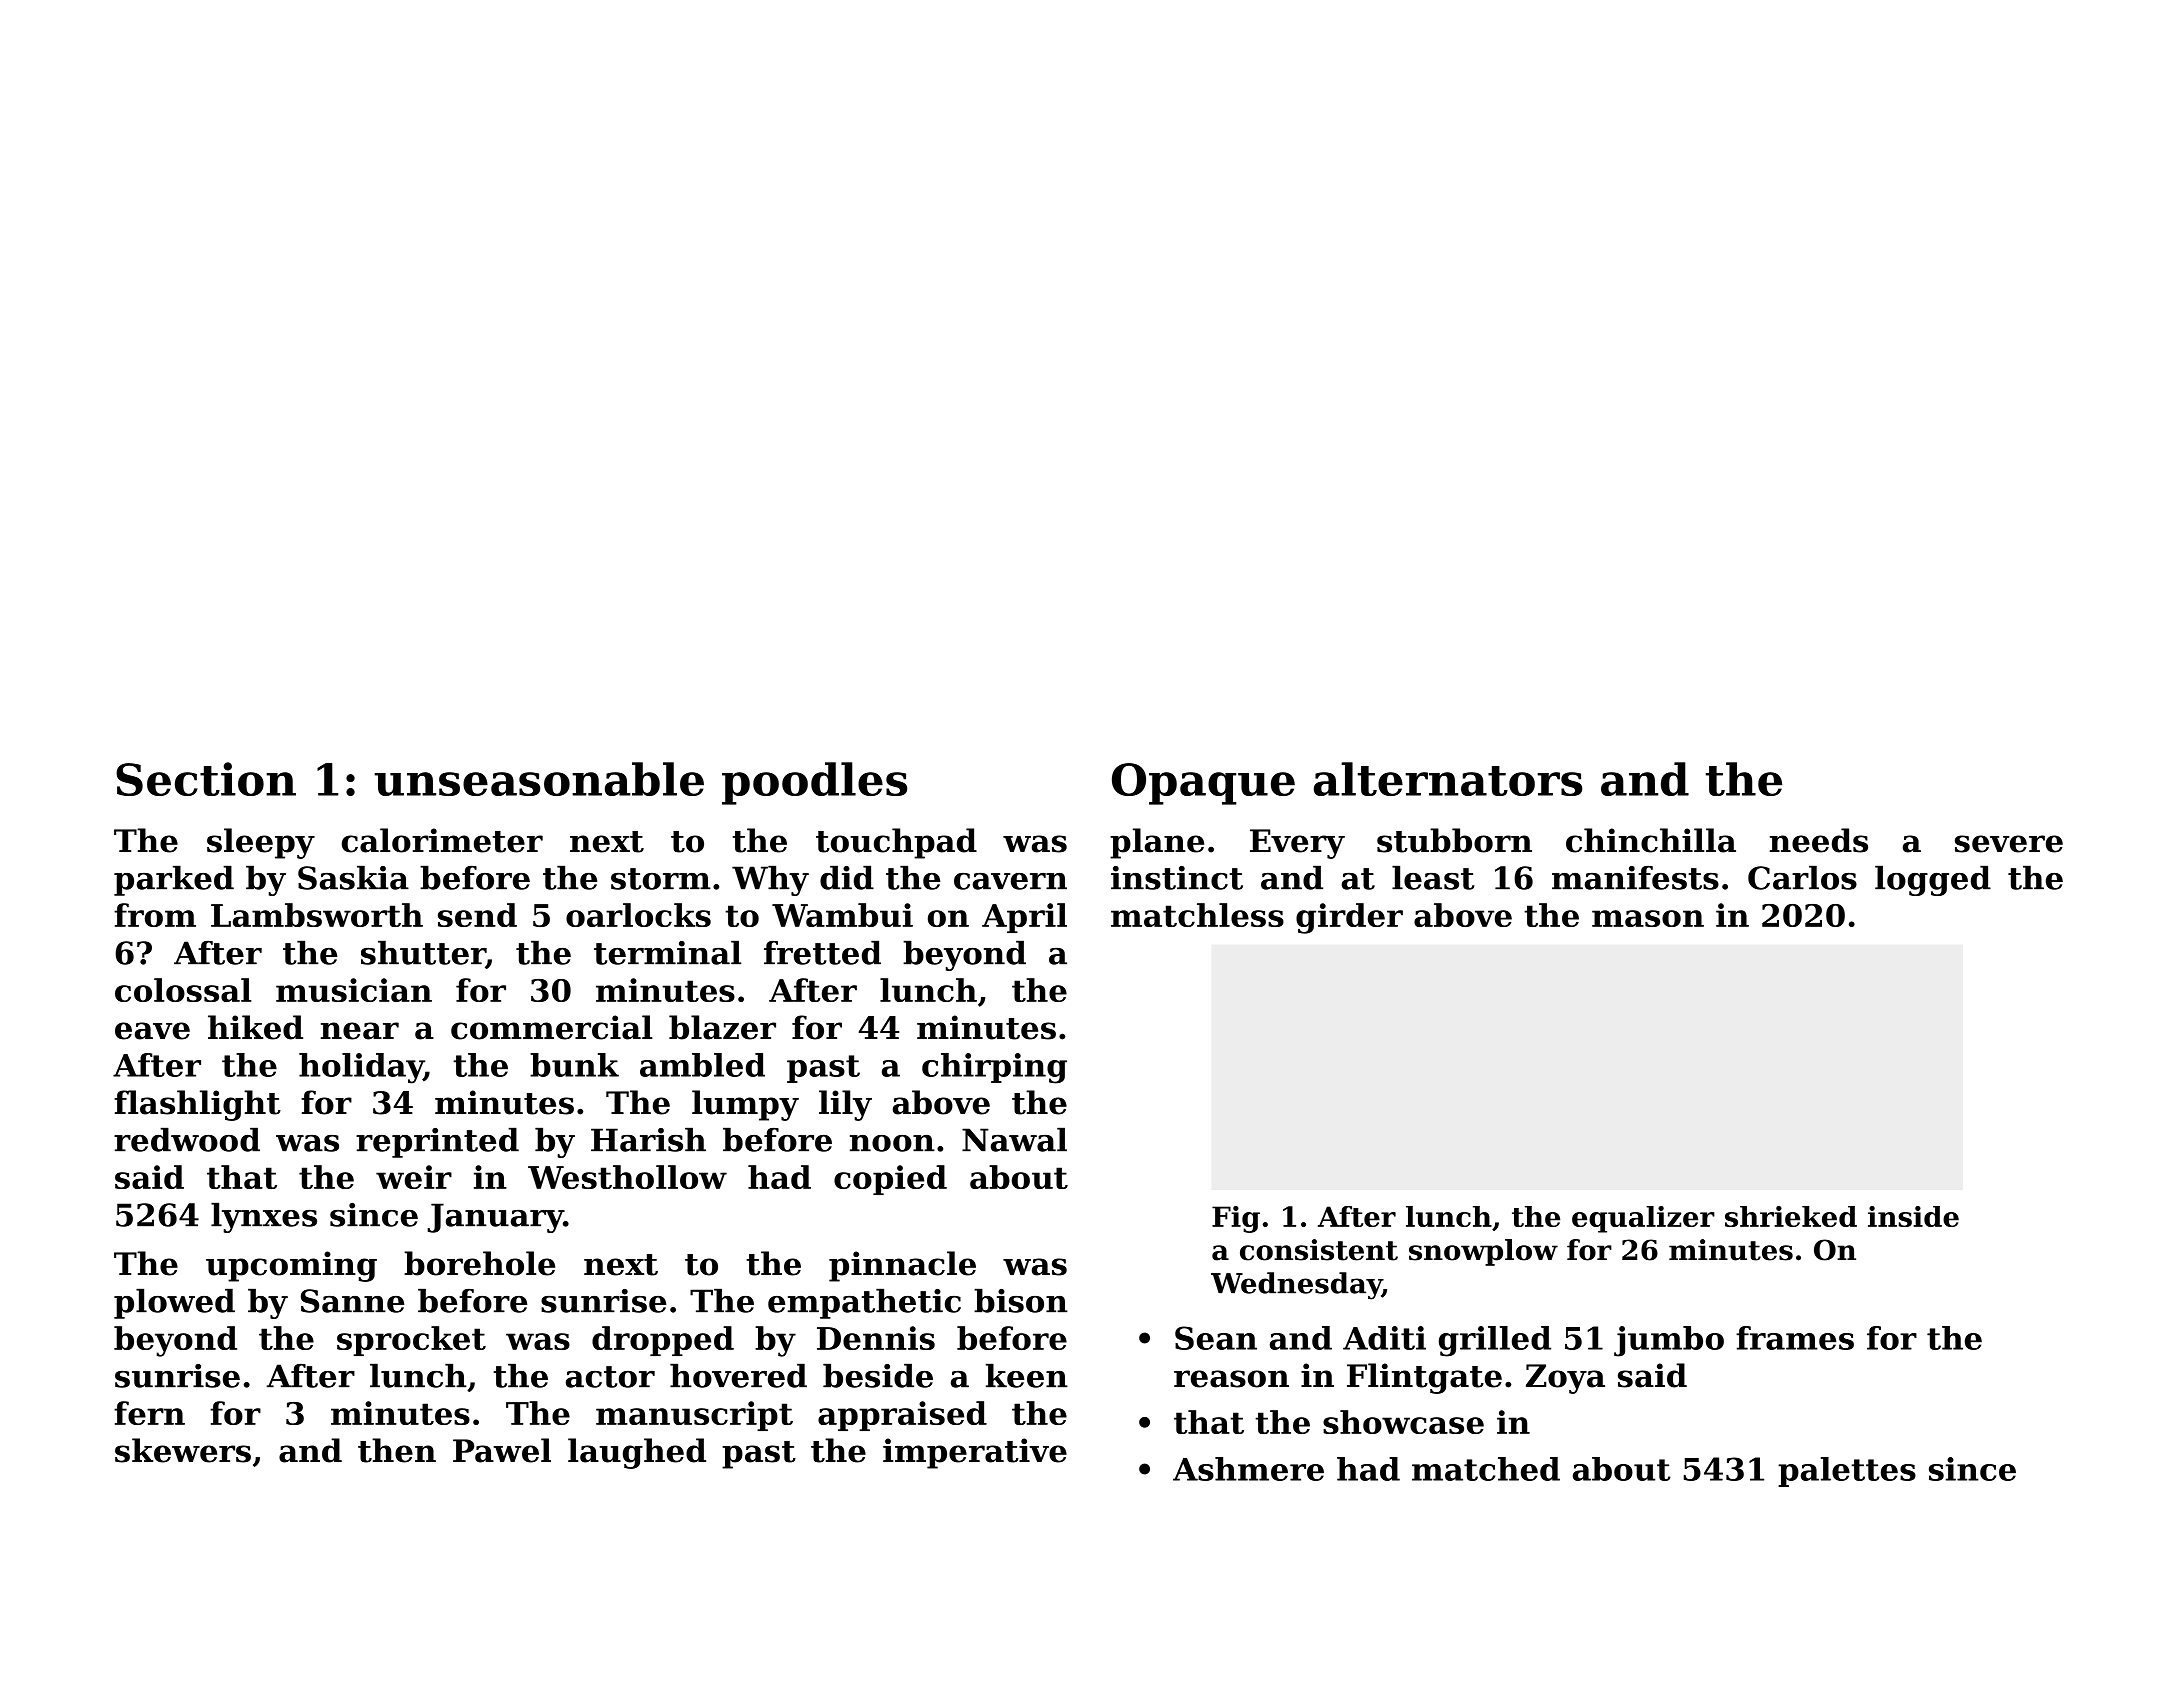  I want to click on bunk, so click(574, 1065).
